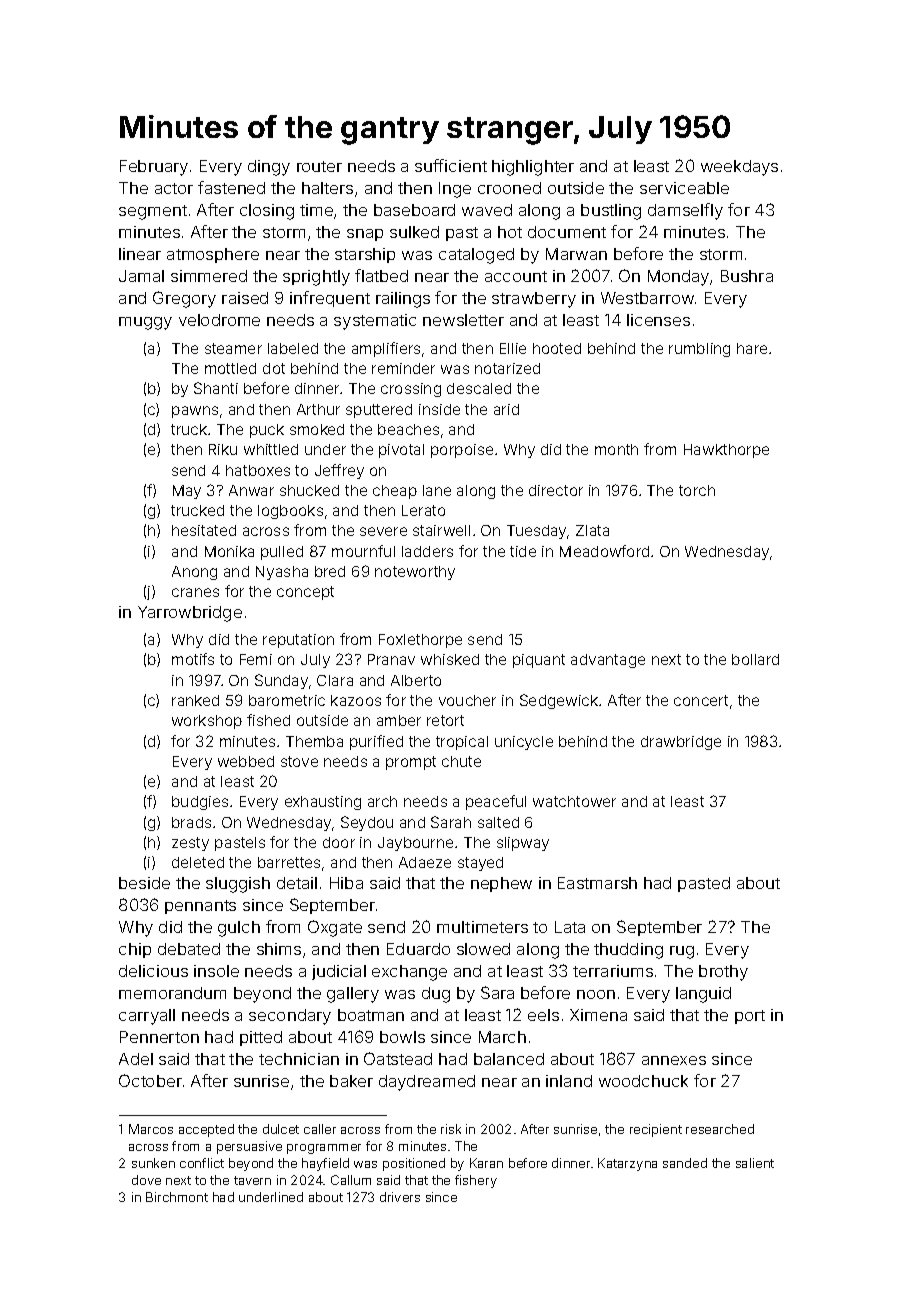  I want to click on salient, so click(755, 1163).
